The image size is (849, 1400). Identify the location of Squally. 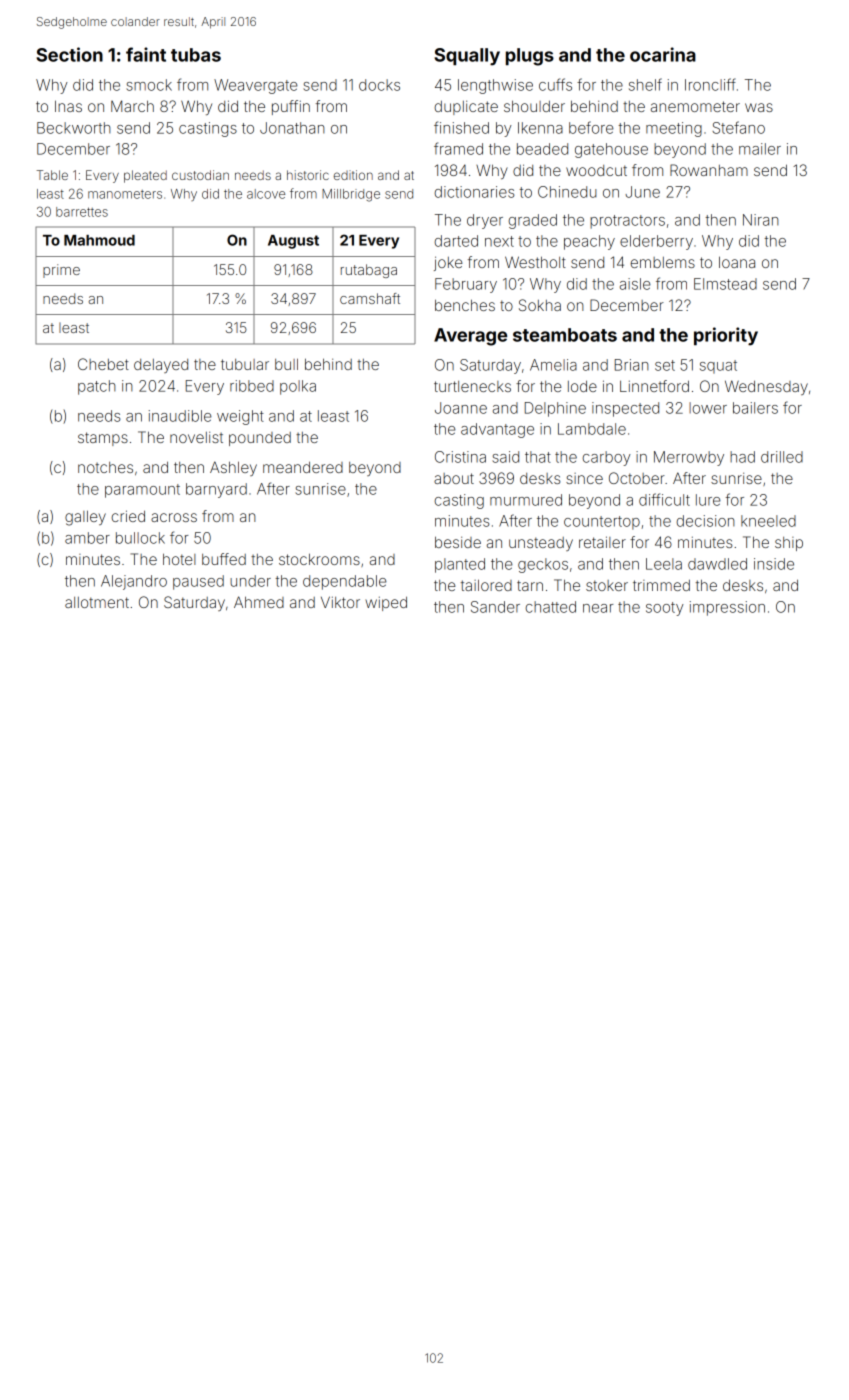
(467, 57).
